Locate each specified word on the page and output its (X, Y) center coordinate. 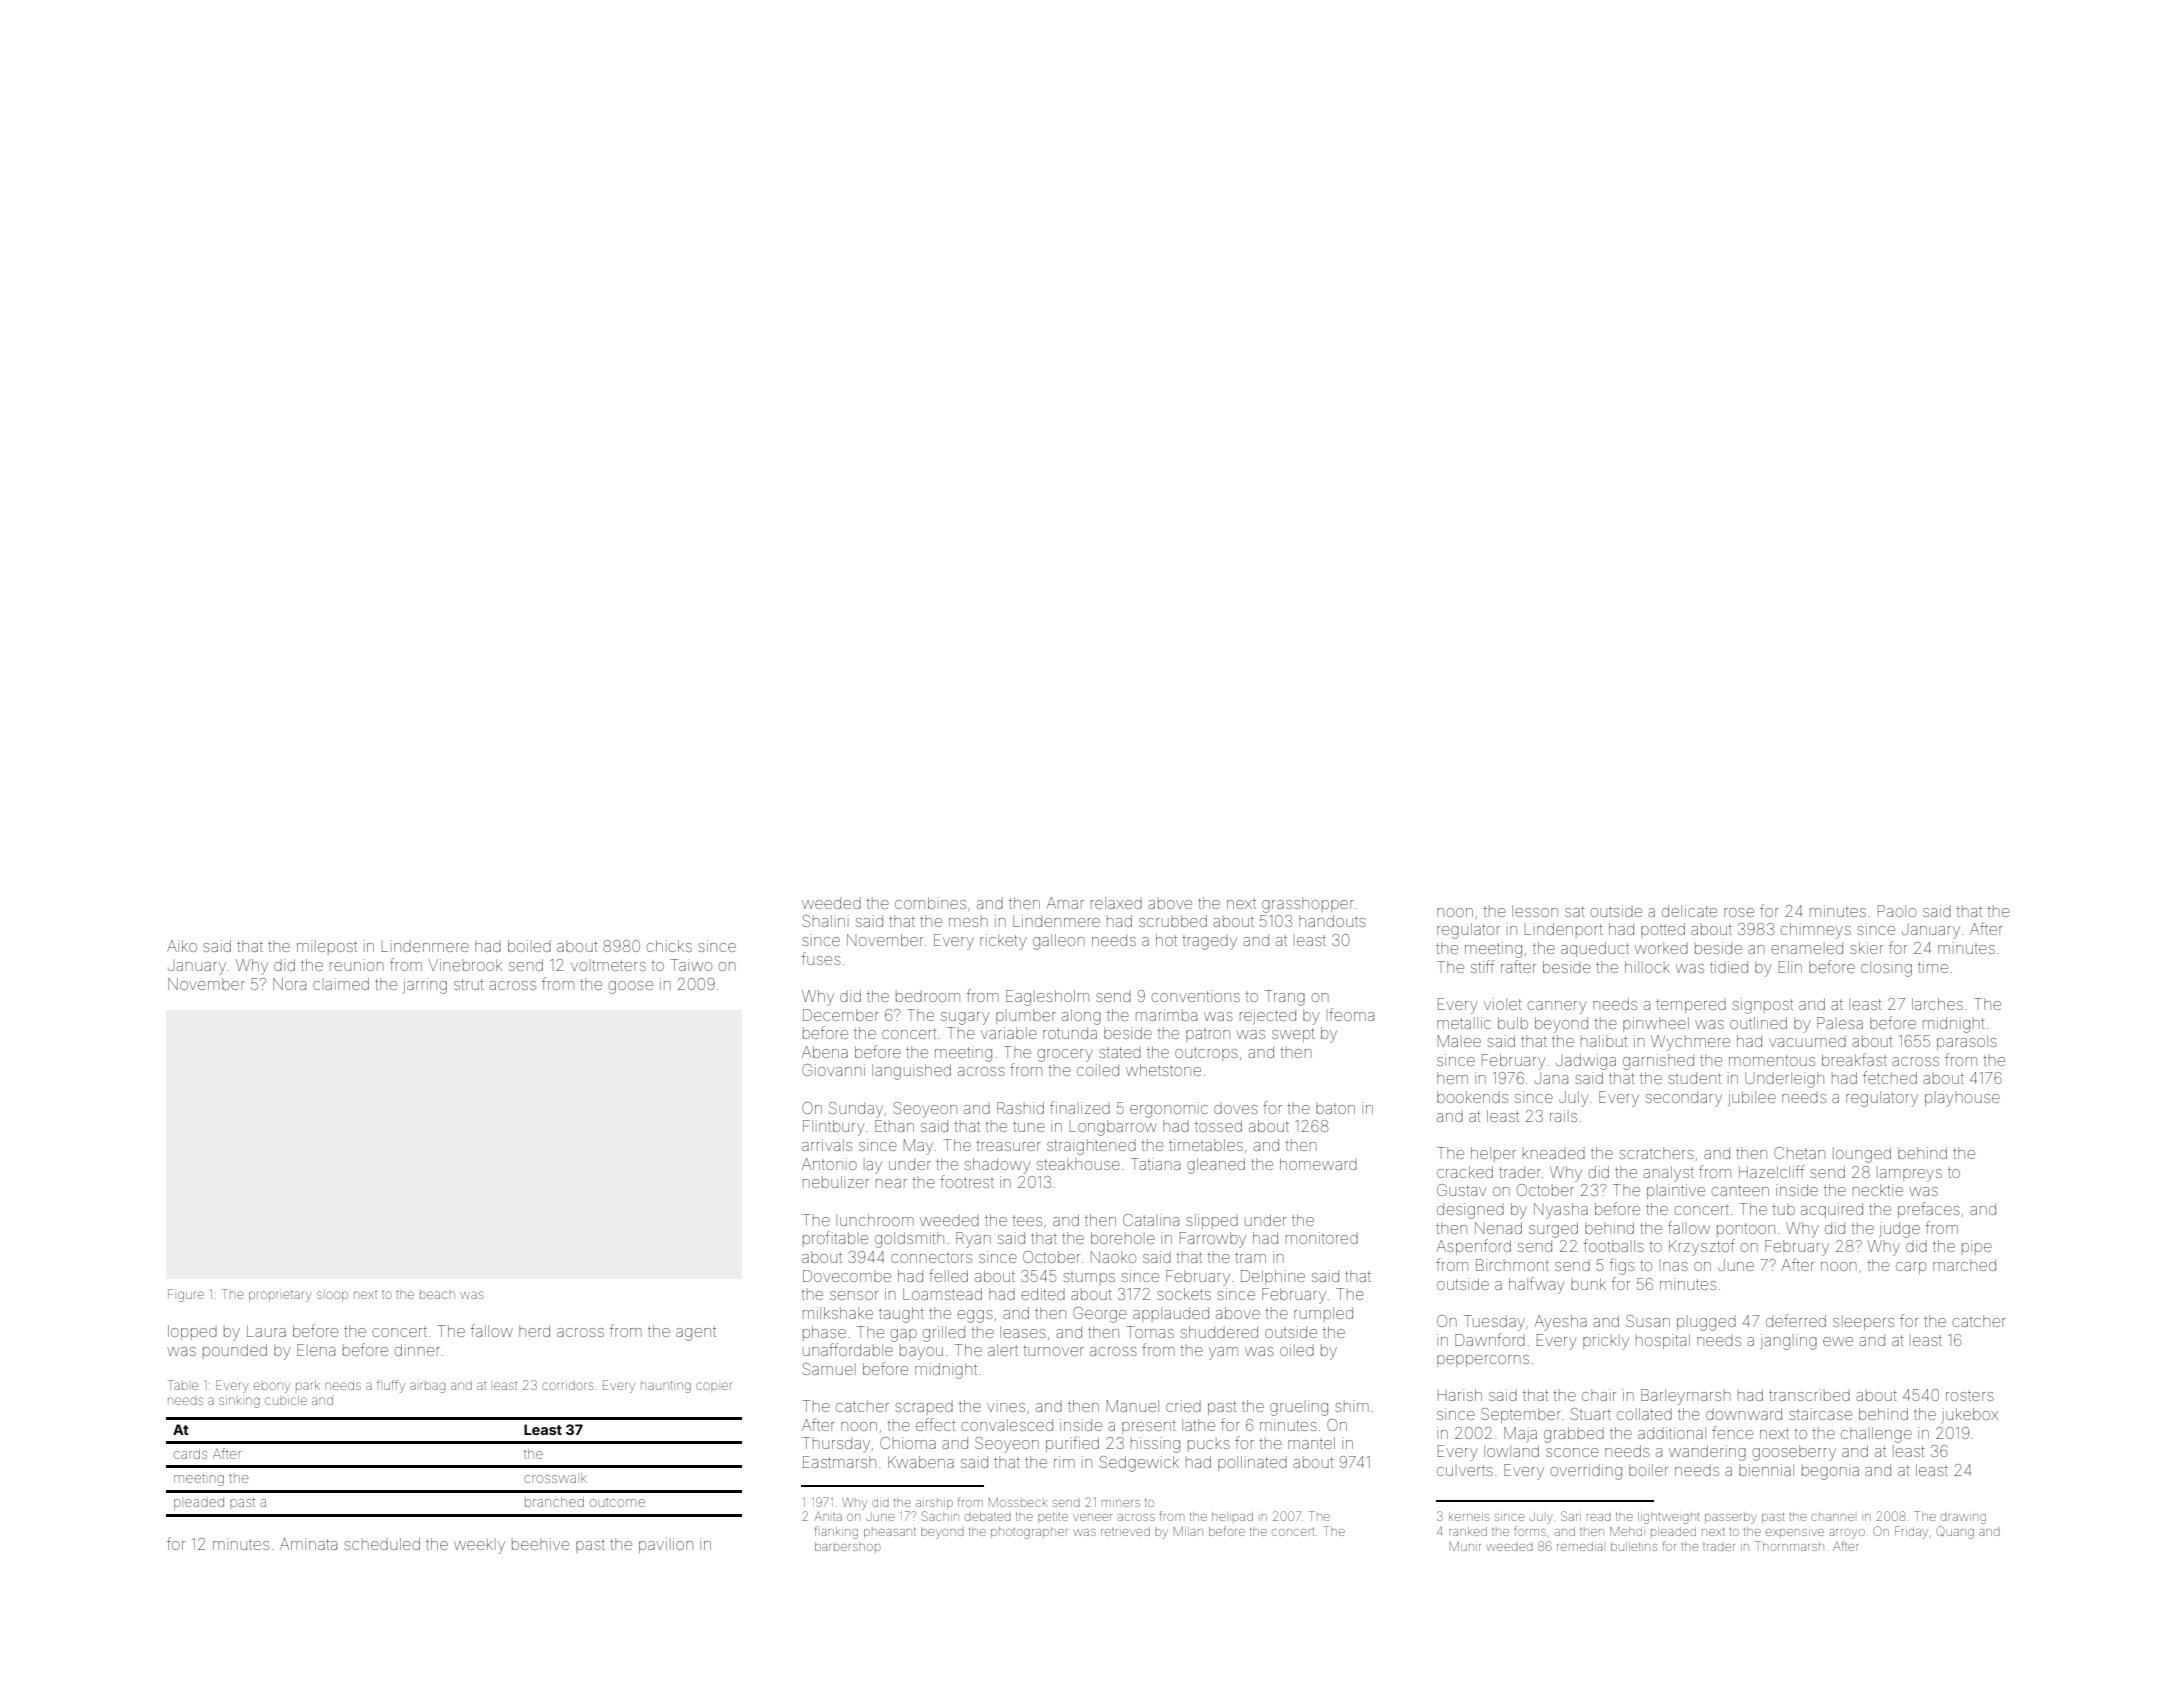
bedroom (928, 996)
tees (1027, 1221)
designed (1470, 1211)
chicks (669, 946)
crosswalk (555, 1479)
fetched (1890, 1077)
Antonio (829, 1164)
